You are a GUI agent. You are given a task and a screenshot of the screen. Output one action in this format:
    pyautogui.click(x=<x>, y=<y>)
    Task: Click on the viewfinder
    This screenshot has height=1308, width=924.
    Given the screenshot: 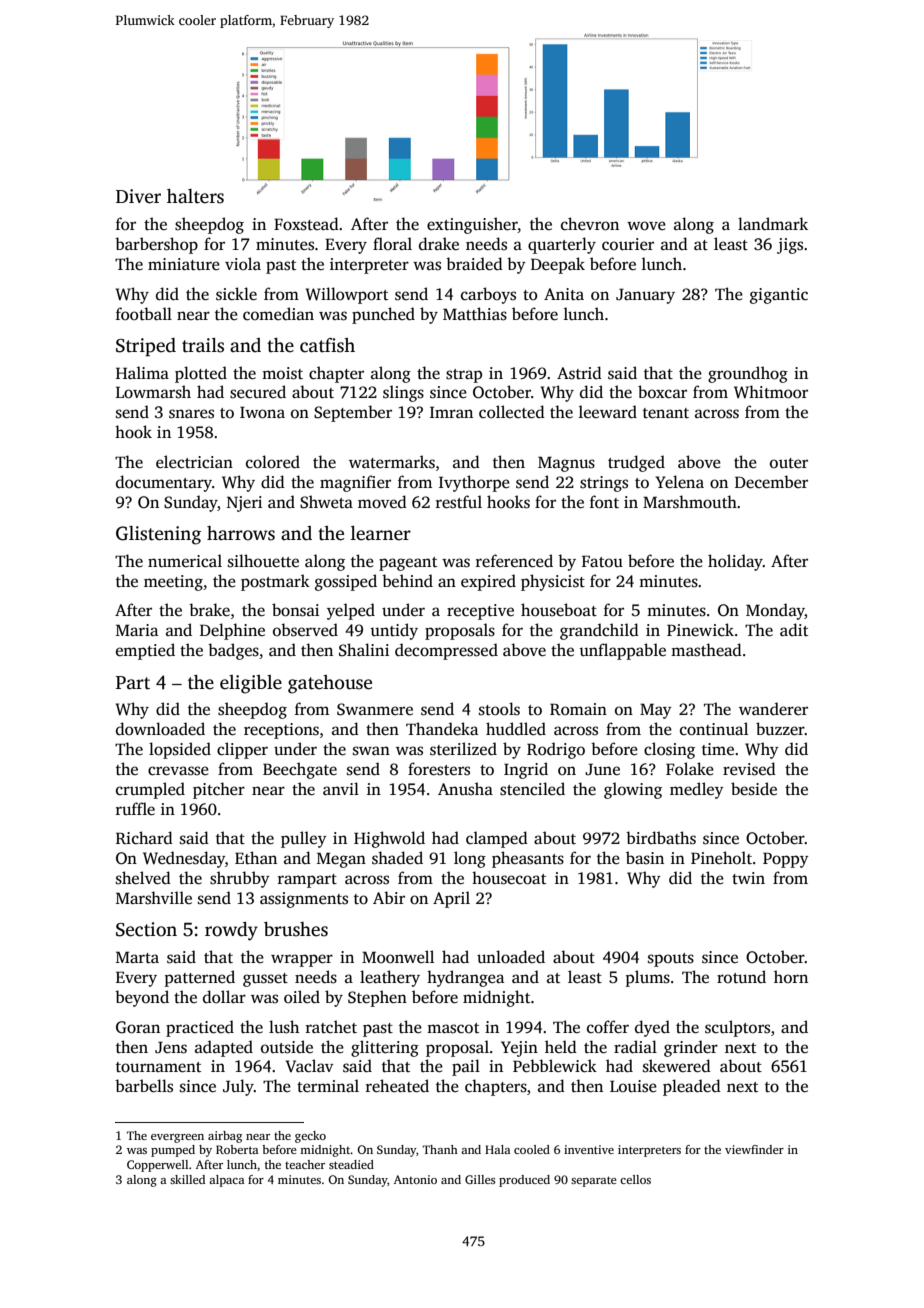 What is the action you would take?
    pyautogui.click(x=754, y=1149)
